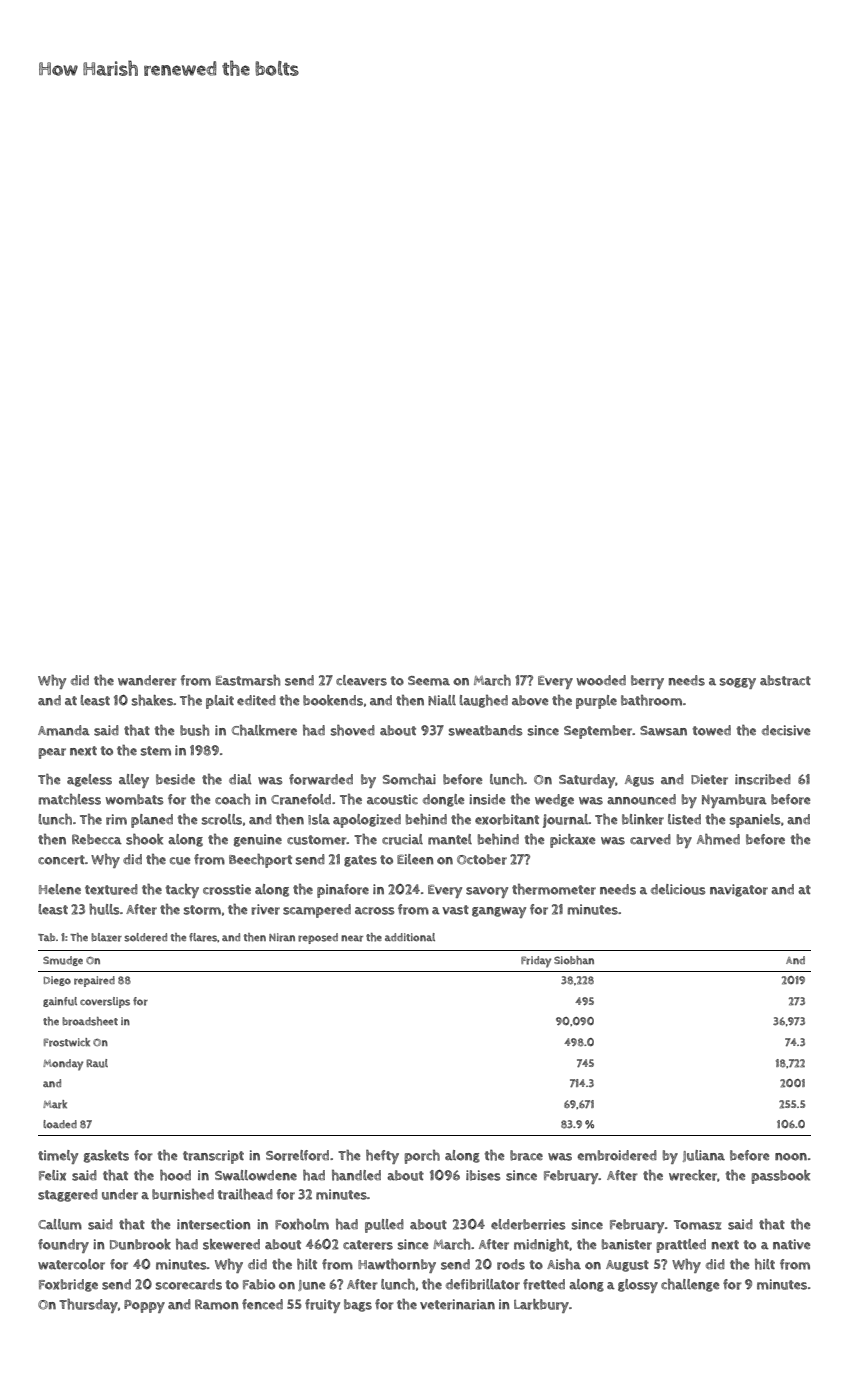  I want to click on noon, so click(791, 1157).
